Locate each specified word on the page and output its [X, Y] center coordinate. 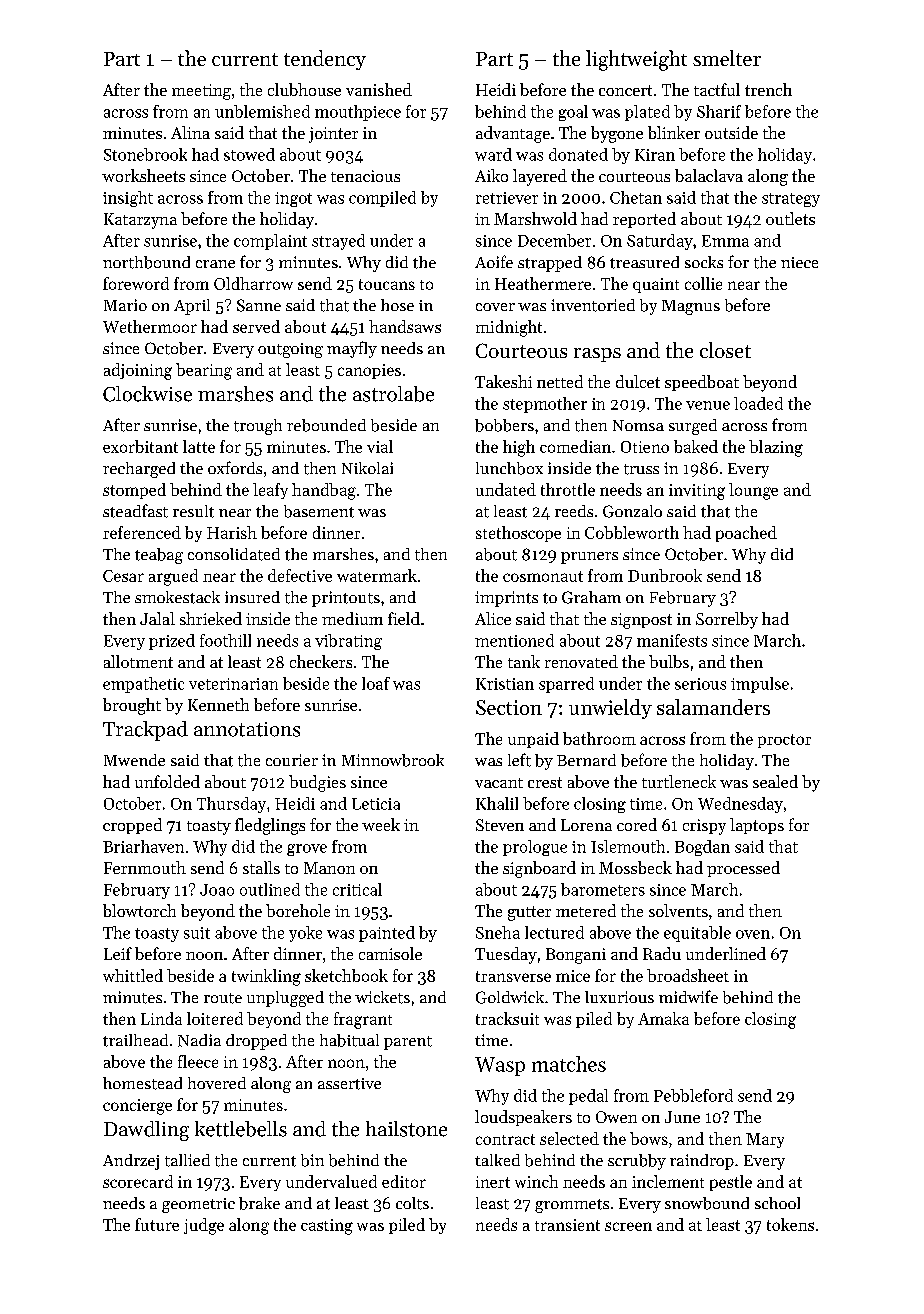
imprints [506, 599]
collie [703, 283]
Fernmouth [145, 867]
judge [204, 1226]
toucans [387, 284]
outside [731, 132]
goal [573, 113]
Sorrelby [727, 620]
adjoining [138, 371]
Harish [232, 532]
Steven [500, 825]
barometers [603, 889]
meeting [201, 92]
